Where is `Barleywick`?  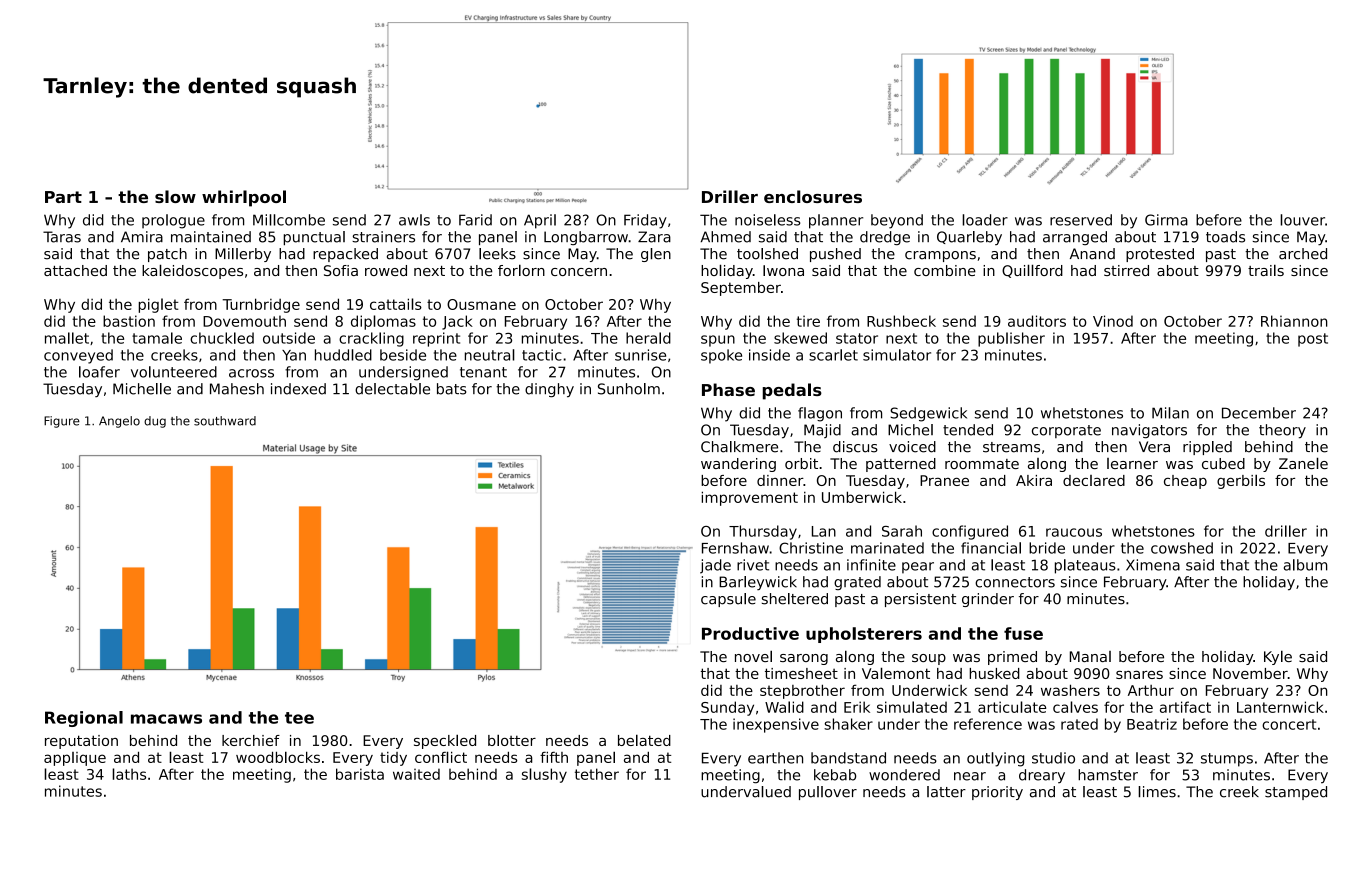 Barleywick is located at coordinates (758, 583).
